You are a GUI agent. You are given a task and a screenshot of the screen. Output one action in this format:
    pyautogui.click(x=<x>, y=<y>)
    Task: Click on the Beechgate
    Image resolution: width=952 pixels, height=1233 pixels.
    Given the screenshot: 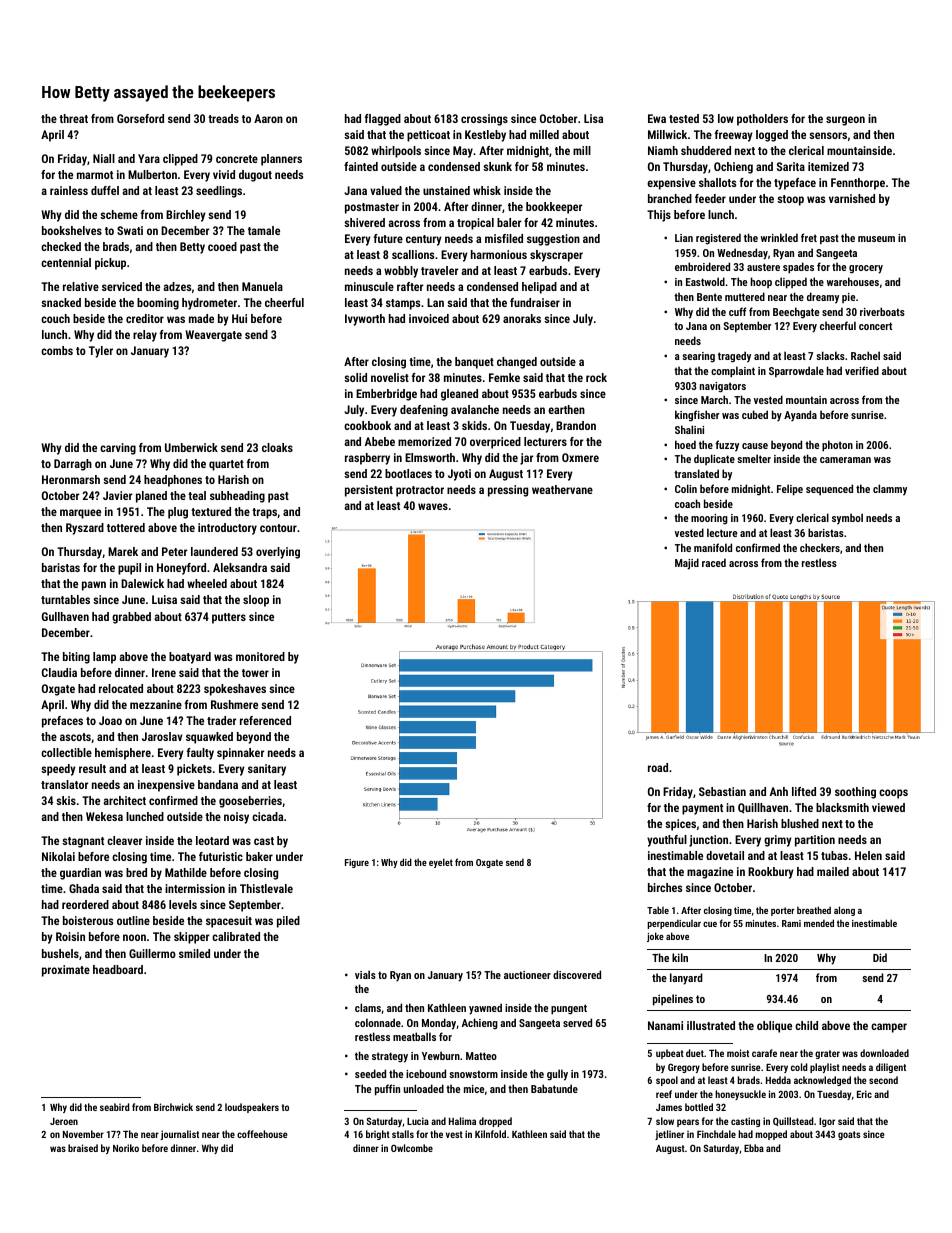 What is the action you would take?
    pyautogui.click(x=796, y=313)
